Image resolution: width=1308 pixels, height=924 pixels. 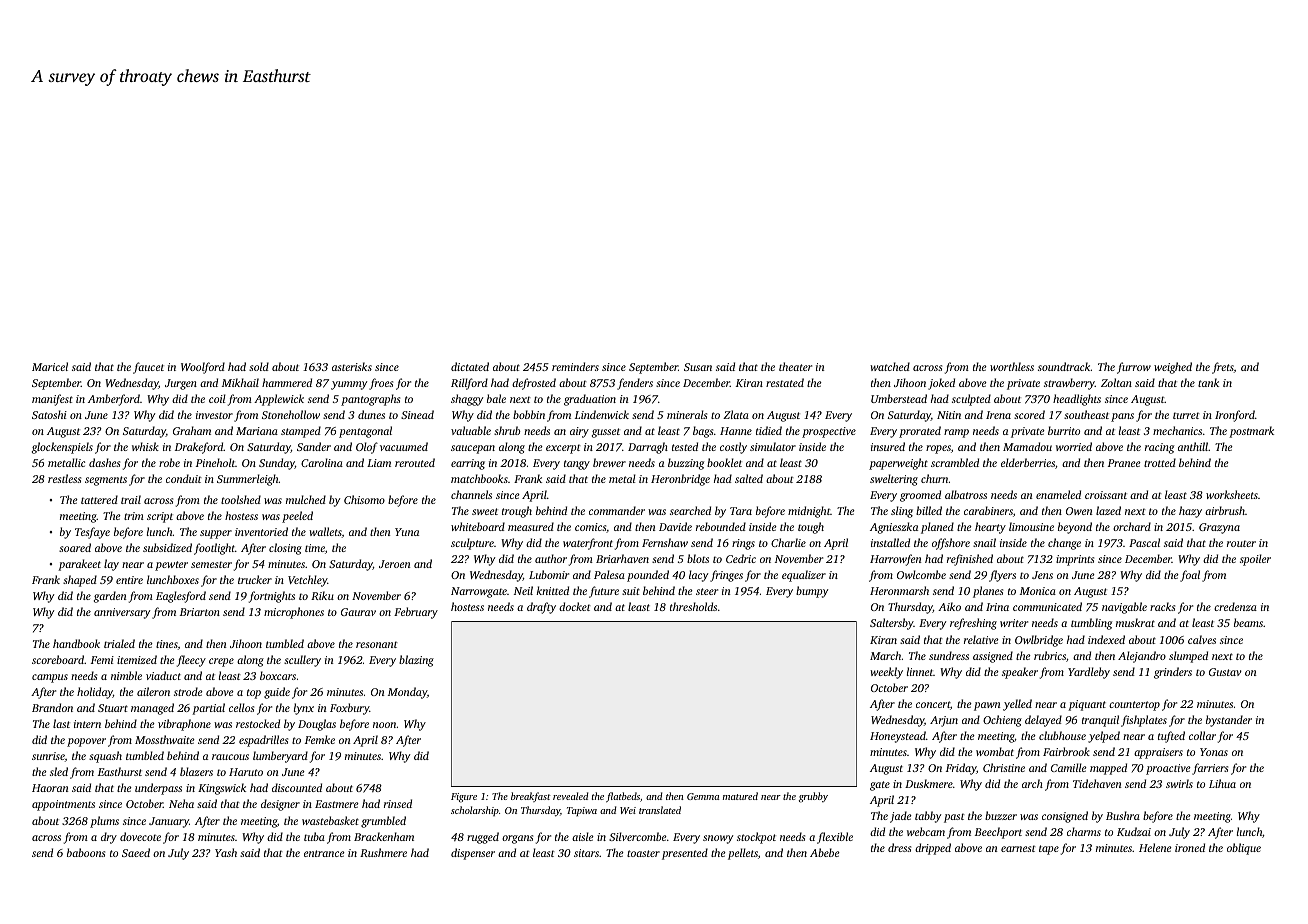 What do you see at coordinates (736, 414) in the screenshot?
I see `Zlata` at bounding box center [736, 414].
